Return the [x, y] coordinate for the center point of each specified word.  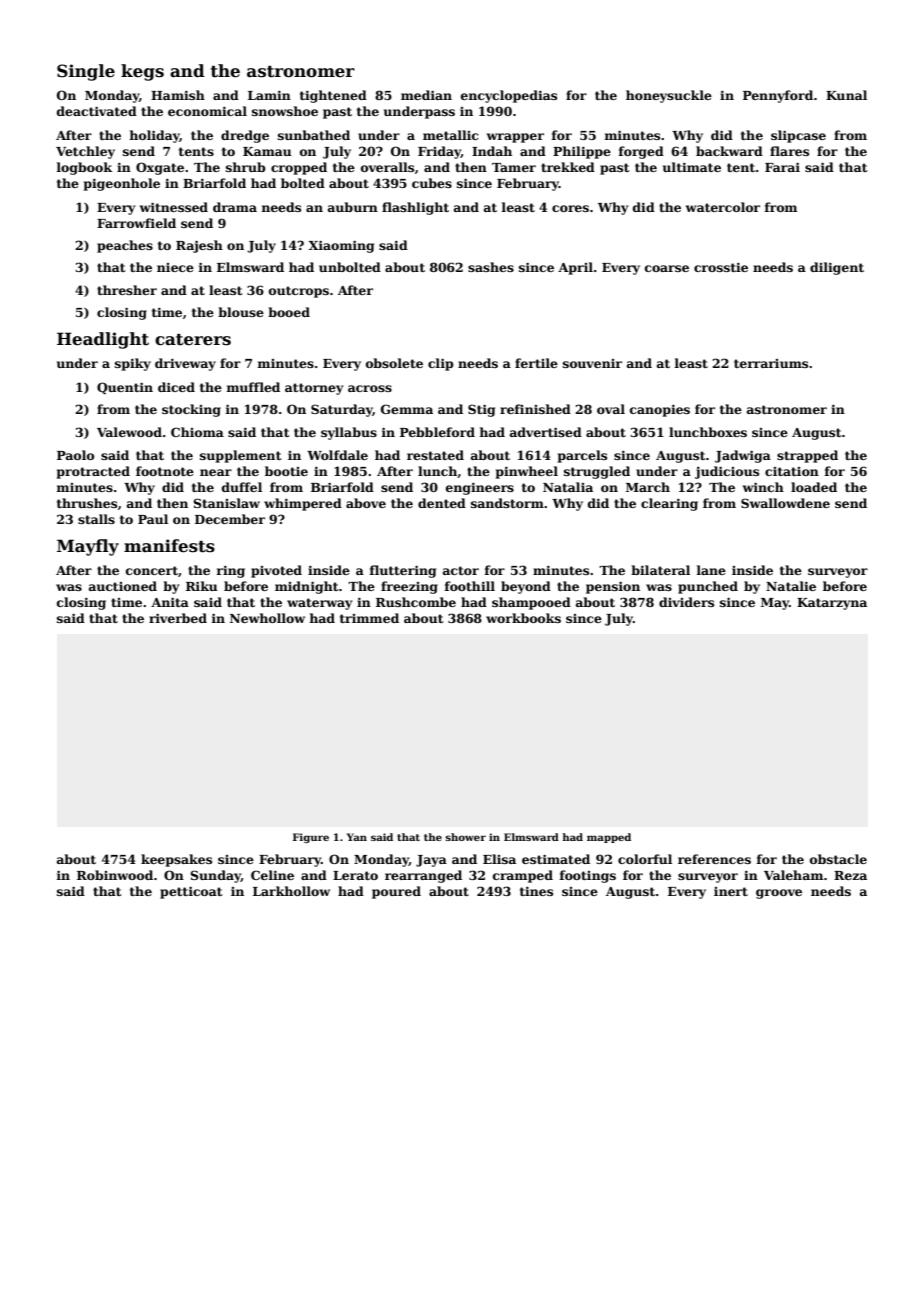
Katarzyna [832, 604]
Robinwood [115, 875]
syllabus [349, 433]
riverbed [178, 618]
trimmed [369, 618]
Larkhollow [291, 891]
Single [86, 72]
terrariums [771, 363]
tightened [333, 96]
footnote [165, 471]
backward [729, 151]
